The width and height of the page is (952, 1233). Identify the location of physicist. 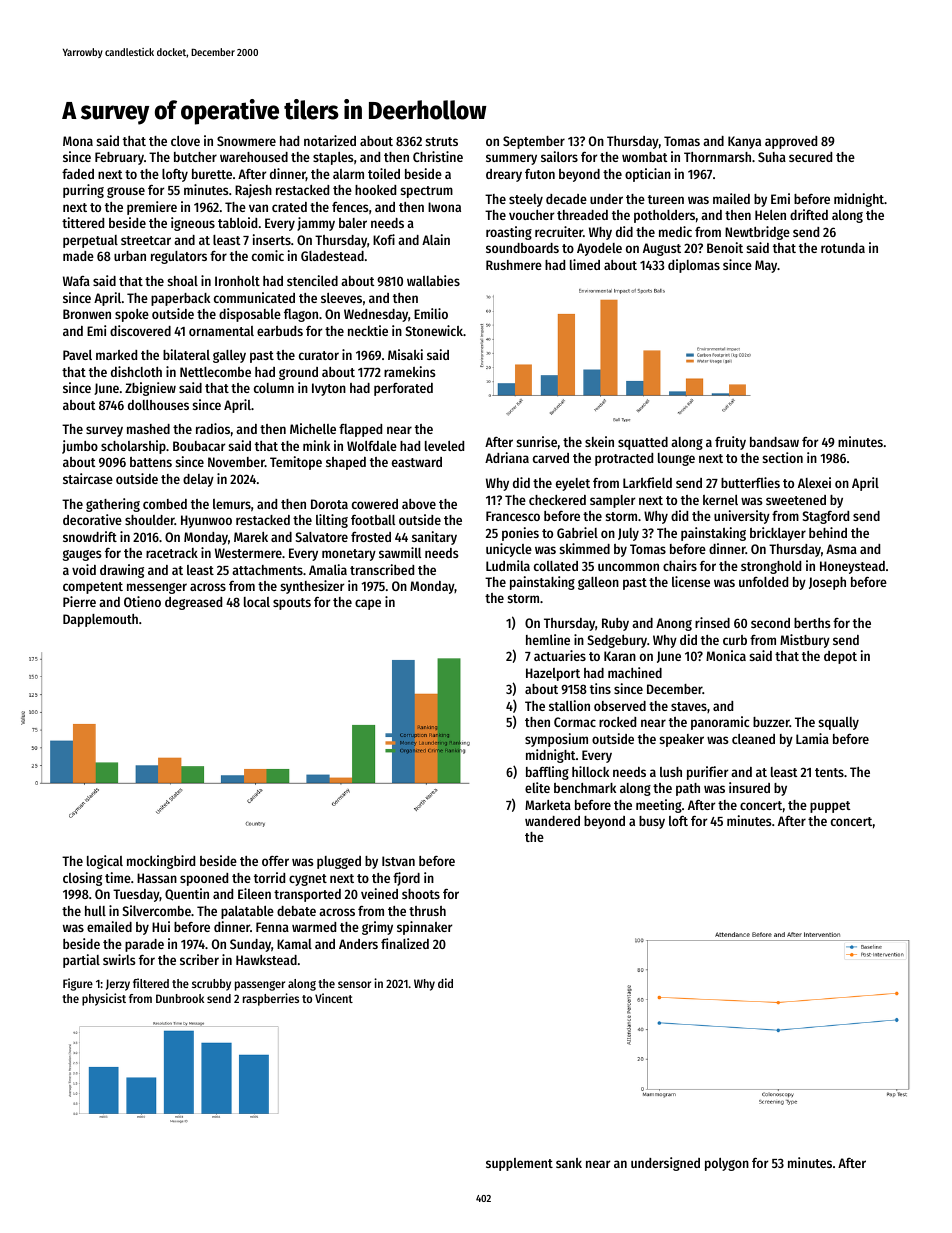
(104, 999).
